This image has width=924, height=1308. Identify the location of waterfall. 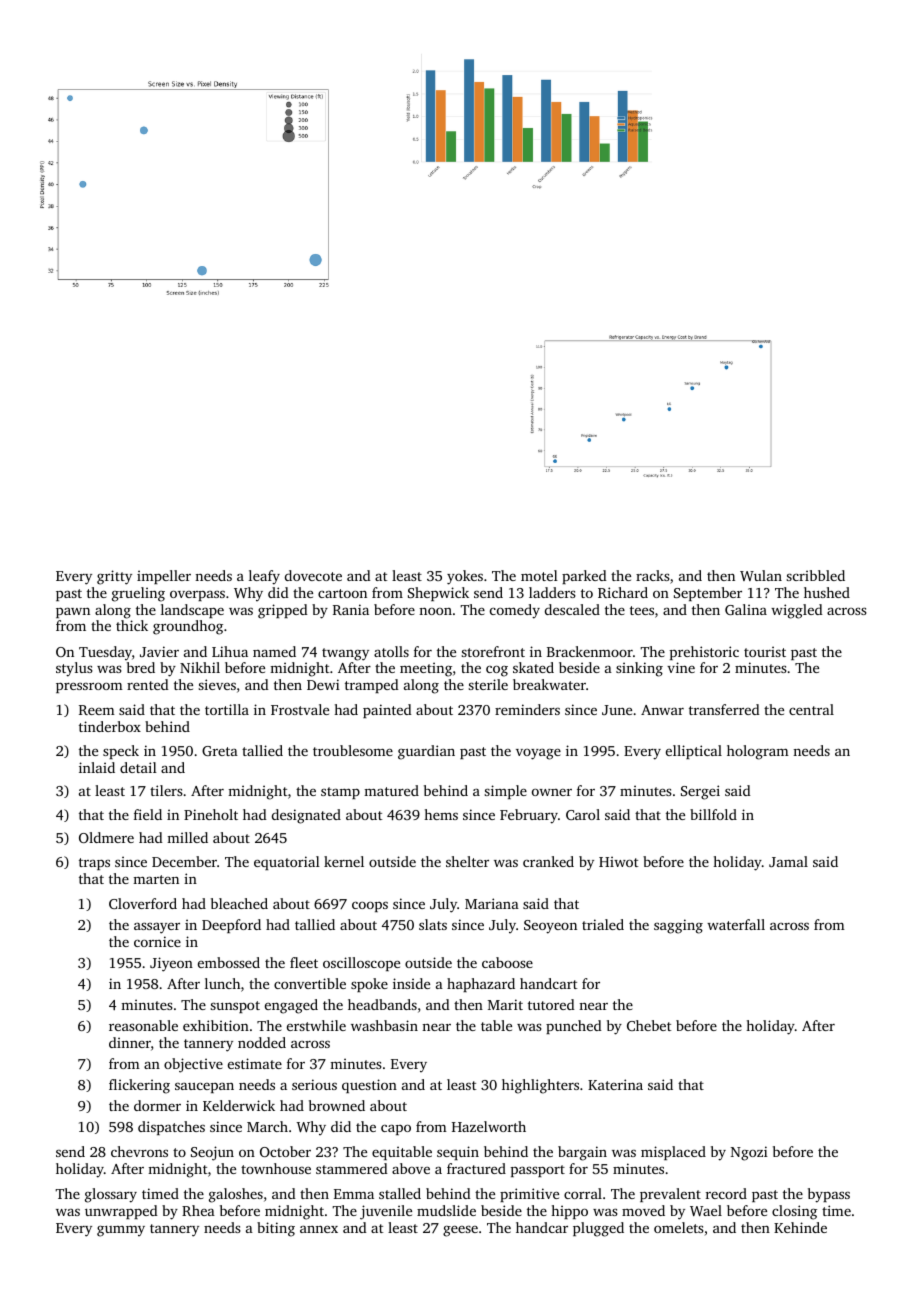
(736, 924).
